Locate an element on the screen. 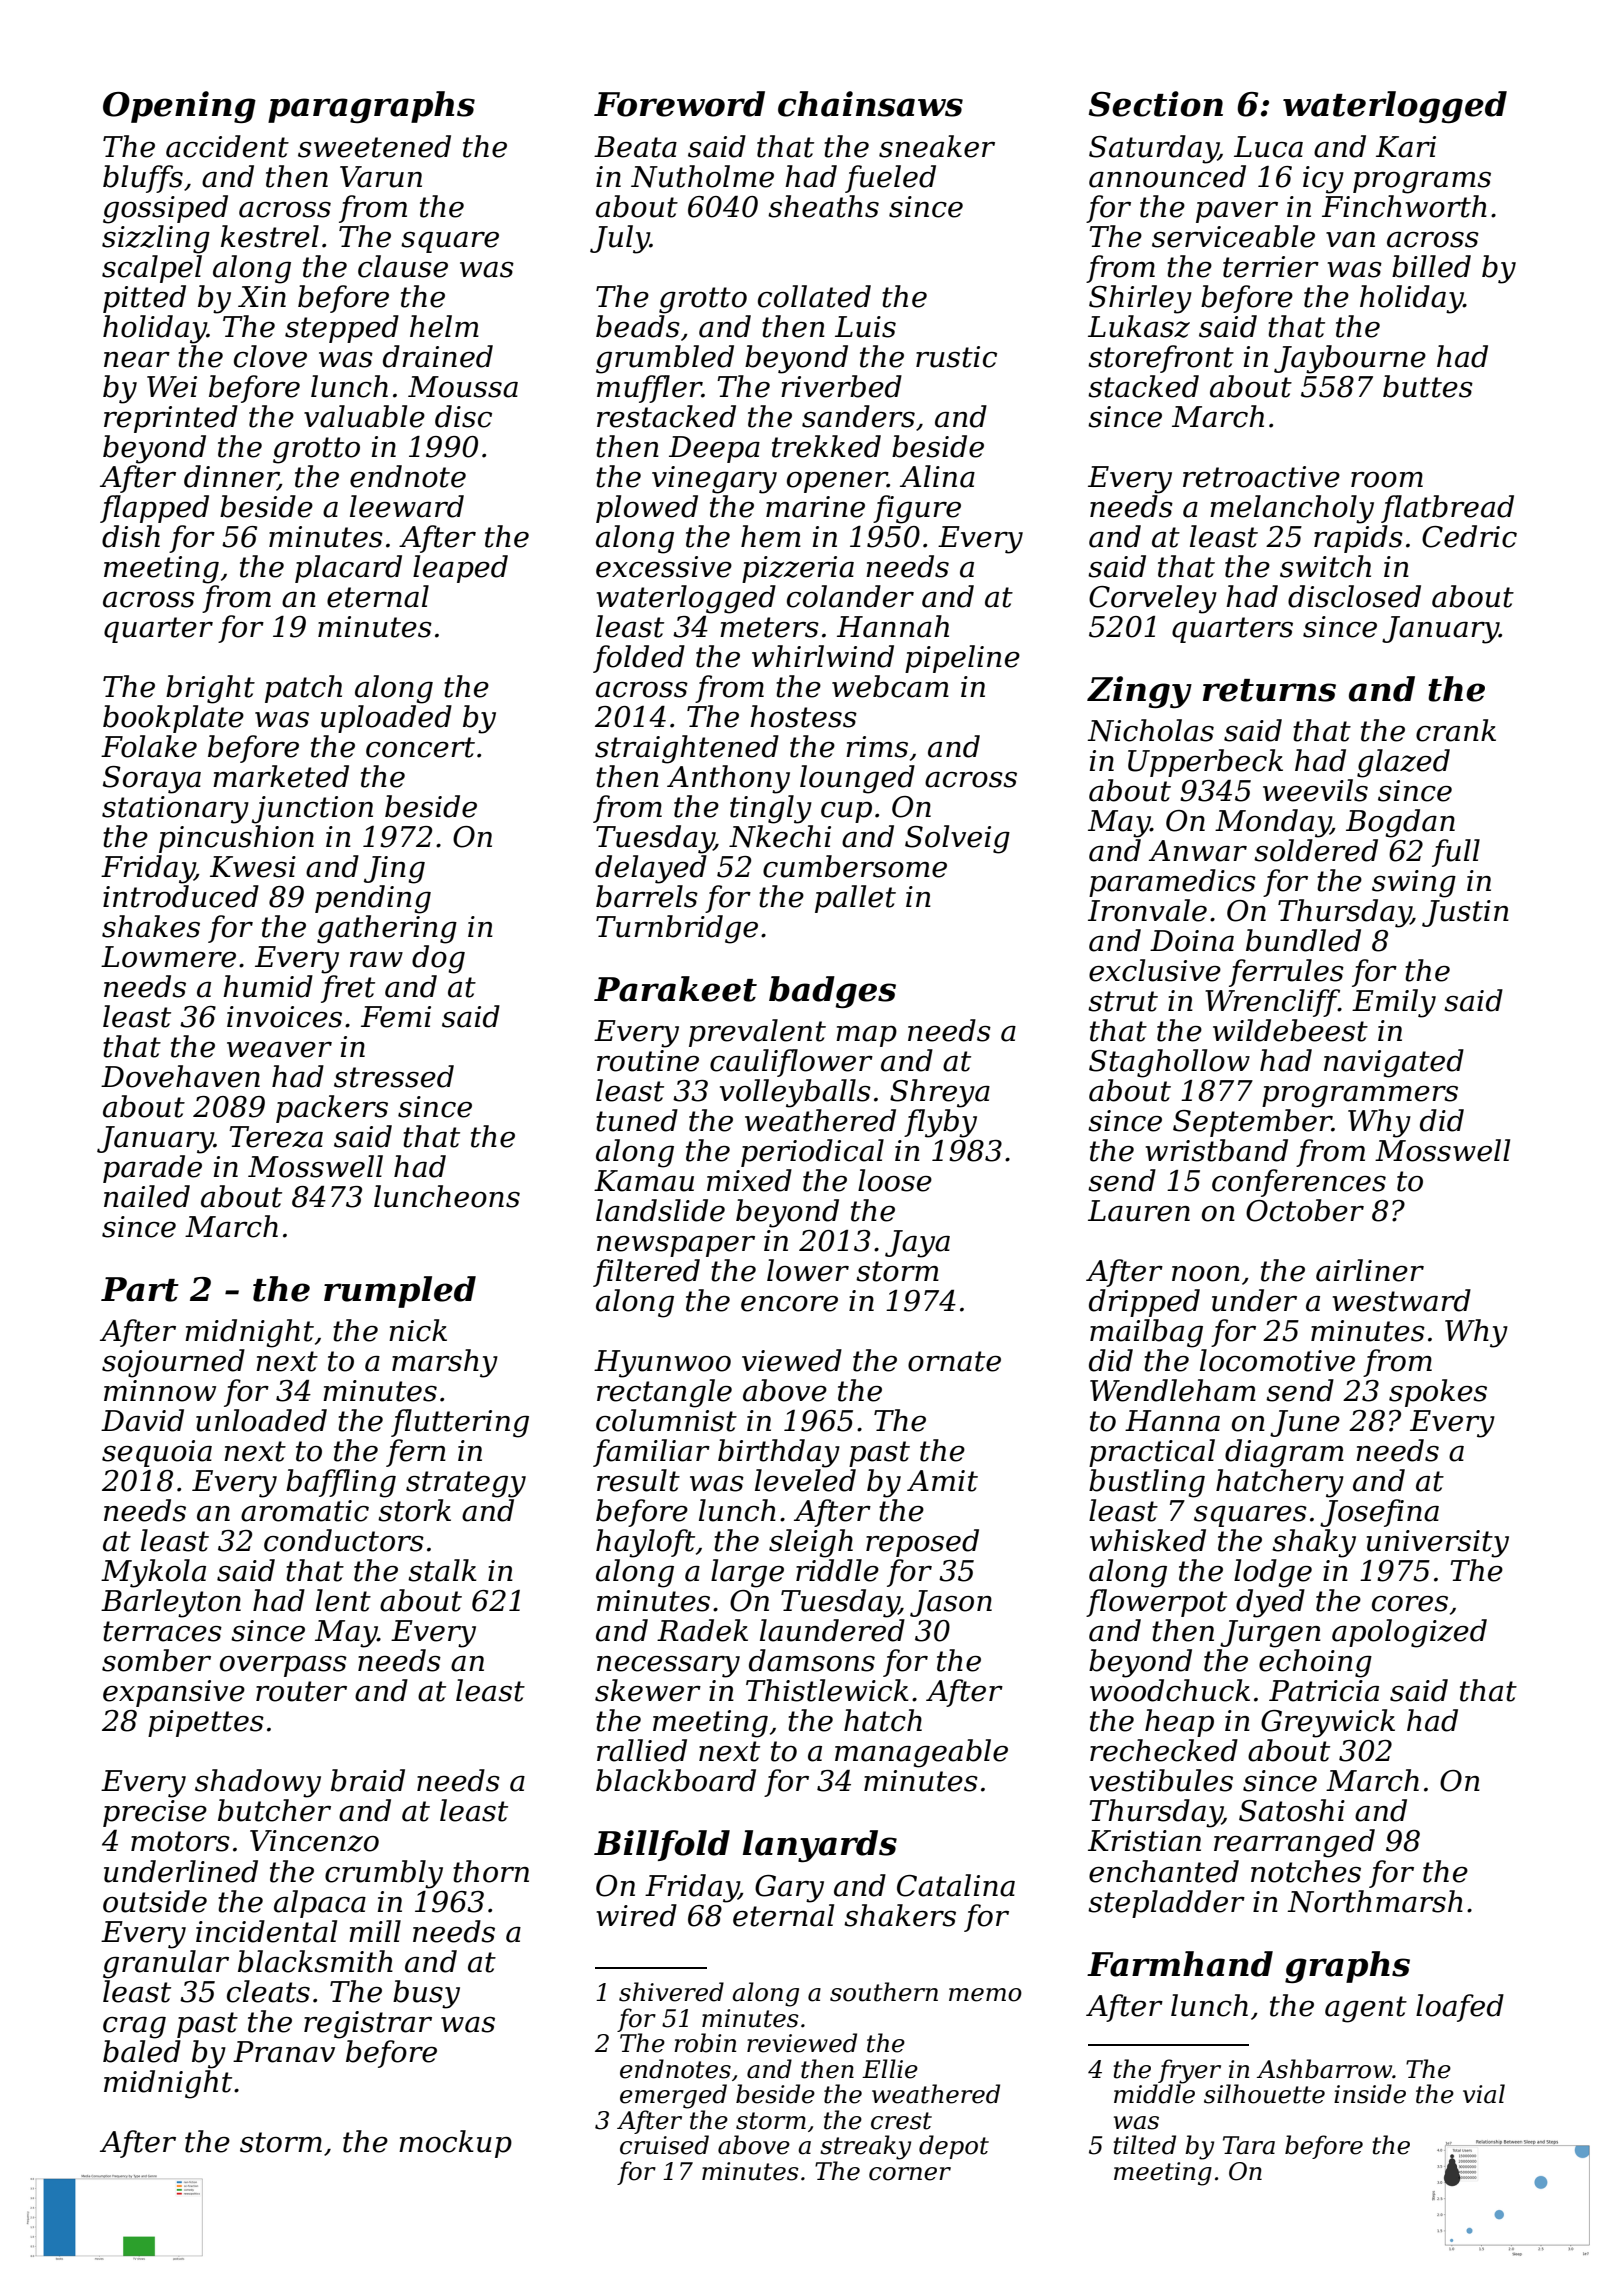 The height and width of the screenshot is (2292, 1620). figure is located at coordinates (917, 509).
